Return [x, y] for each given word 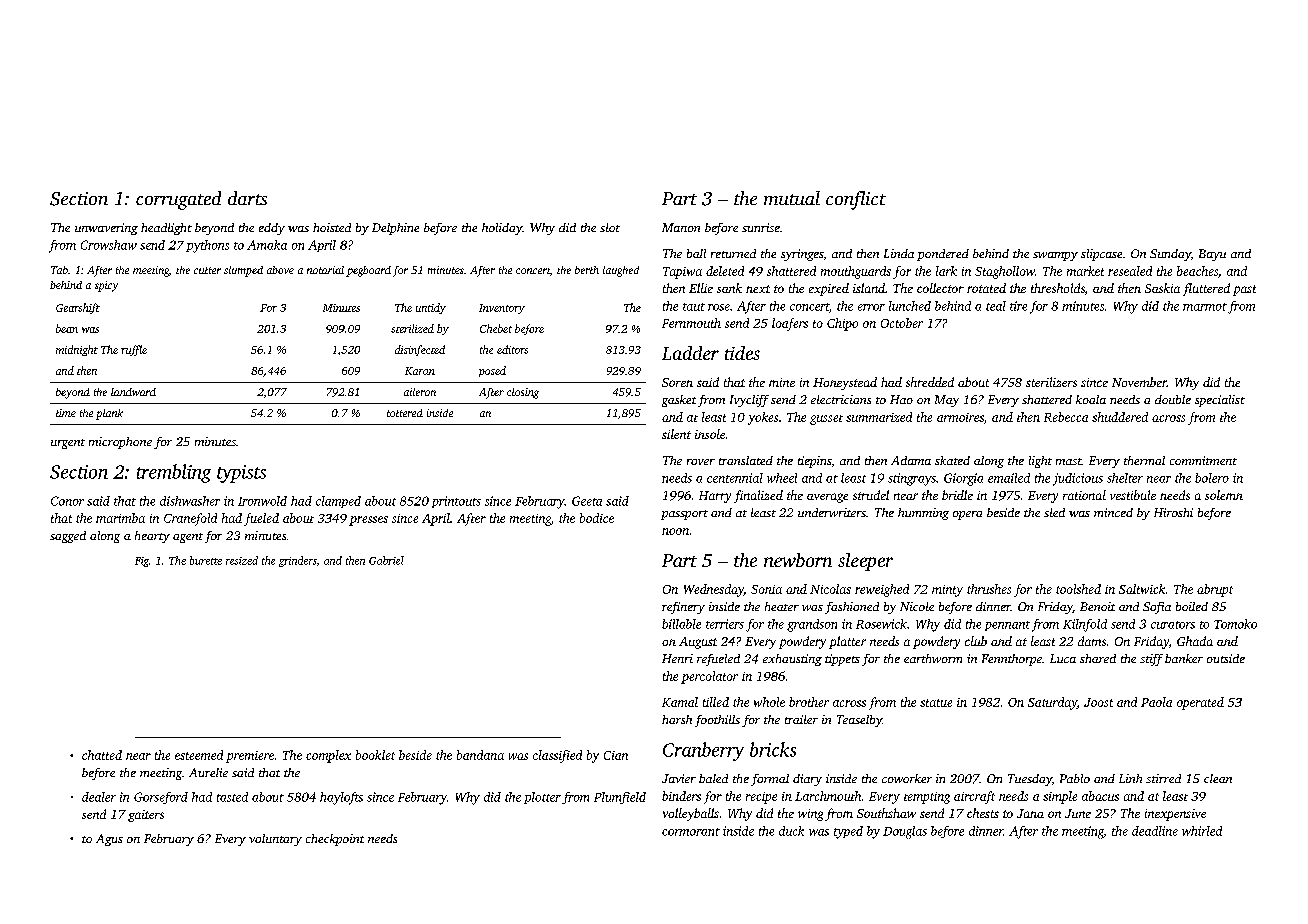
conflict [856, 200]
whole [769, 702]
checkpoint [335, 840]
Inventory [502, 309]
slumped [243, 271]
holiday [502, 229]
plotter [542, 798]
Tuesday [1030, 780]
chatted [102, 755]
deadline [1155, 831]
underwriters [832, 512]
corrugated [178, 200]
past [1244, 290]
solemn [1224, 495]
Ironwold [262, 501]
